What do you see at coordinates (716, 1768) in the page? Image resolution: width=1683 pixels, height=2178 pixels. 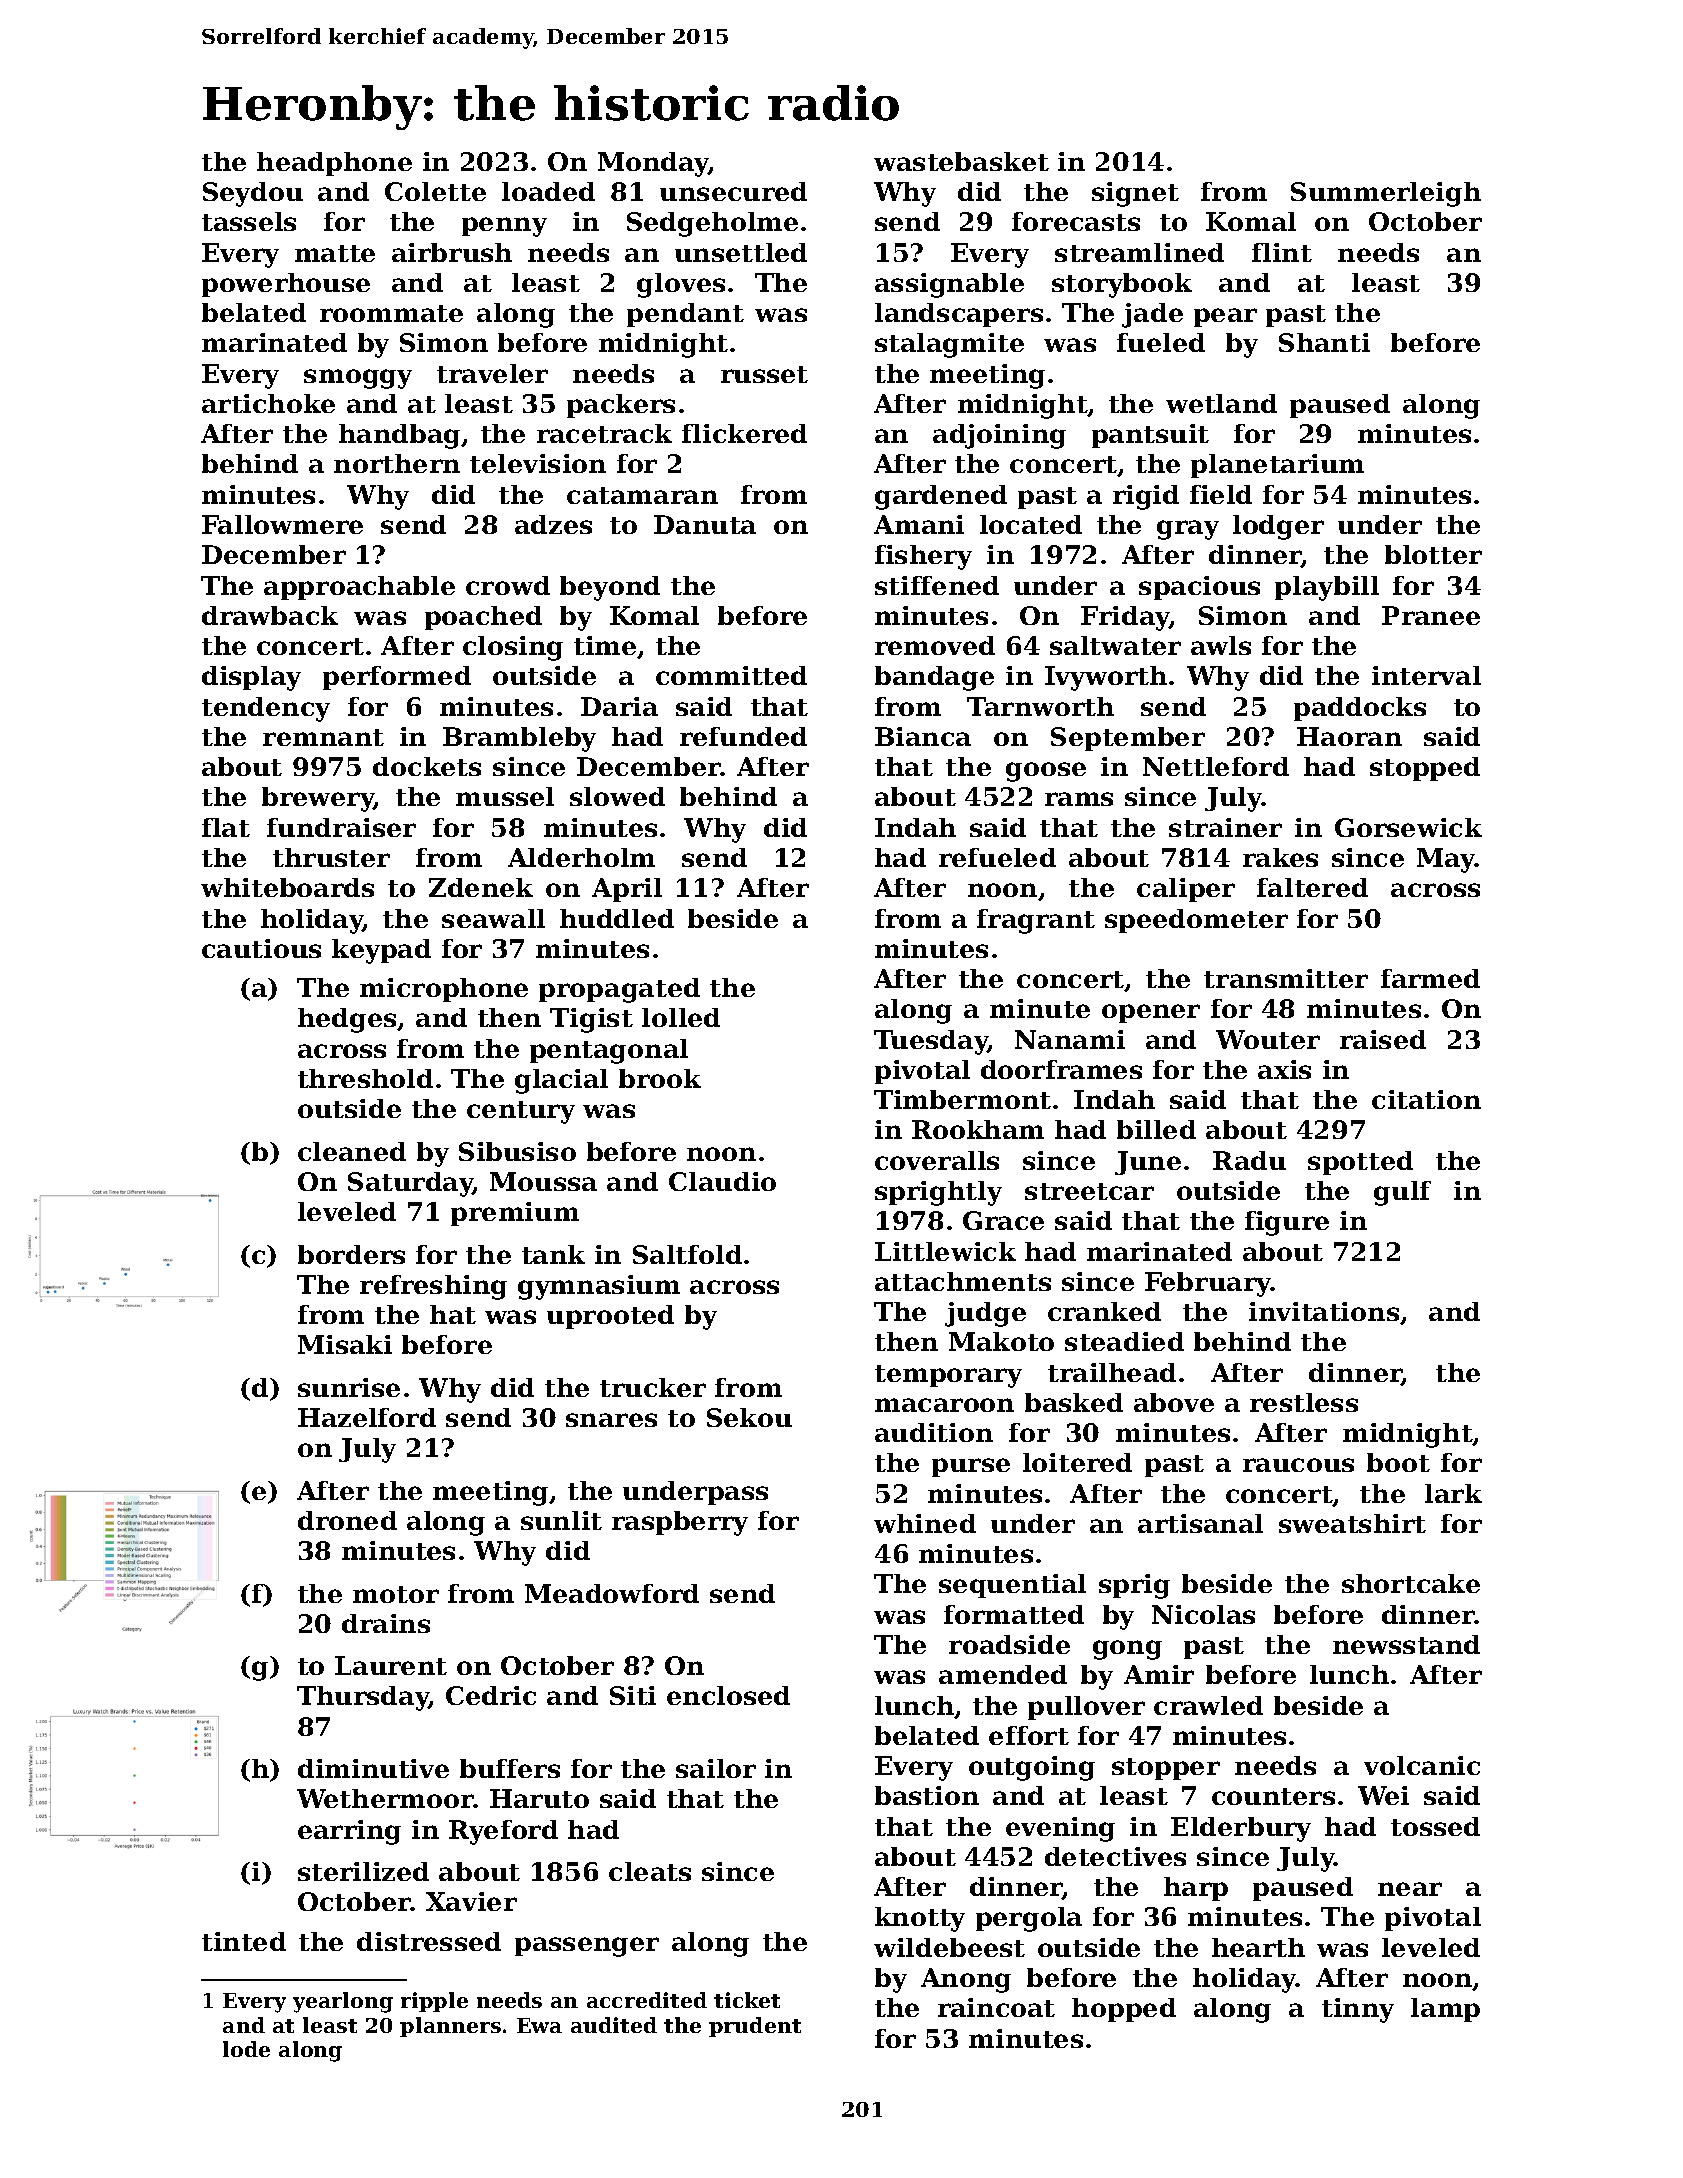 I see `sailor` at bounding box center [716, 1768].
